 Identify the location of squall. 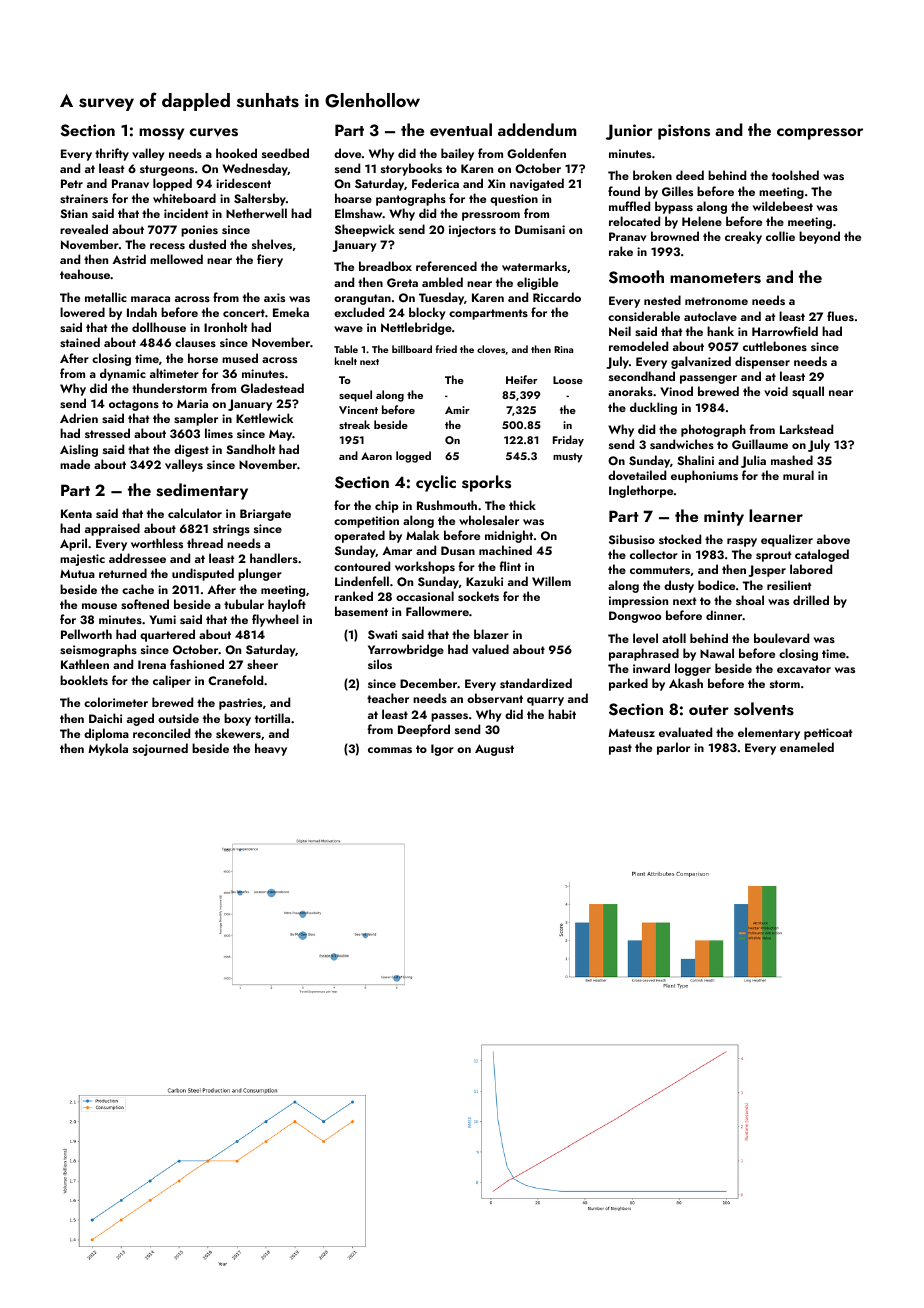
(808, 392).
